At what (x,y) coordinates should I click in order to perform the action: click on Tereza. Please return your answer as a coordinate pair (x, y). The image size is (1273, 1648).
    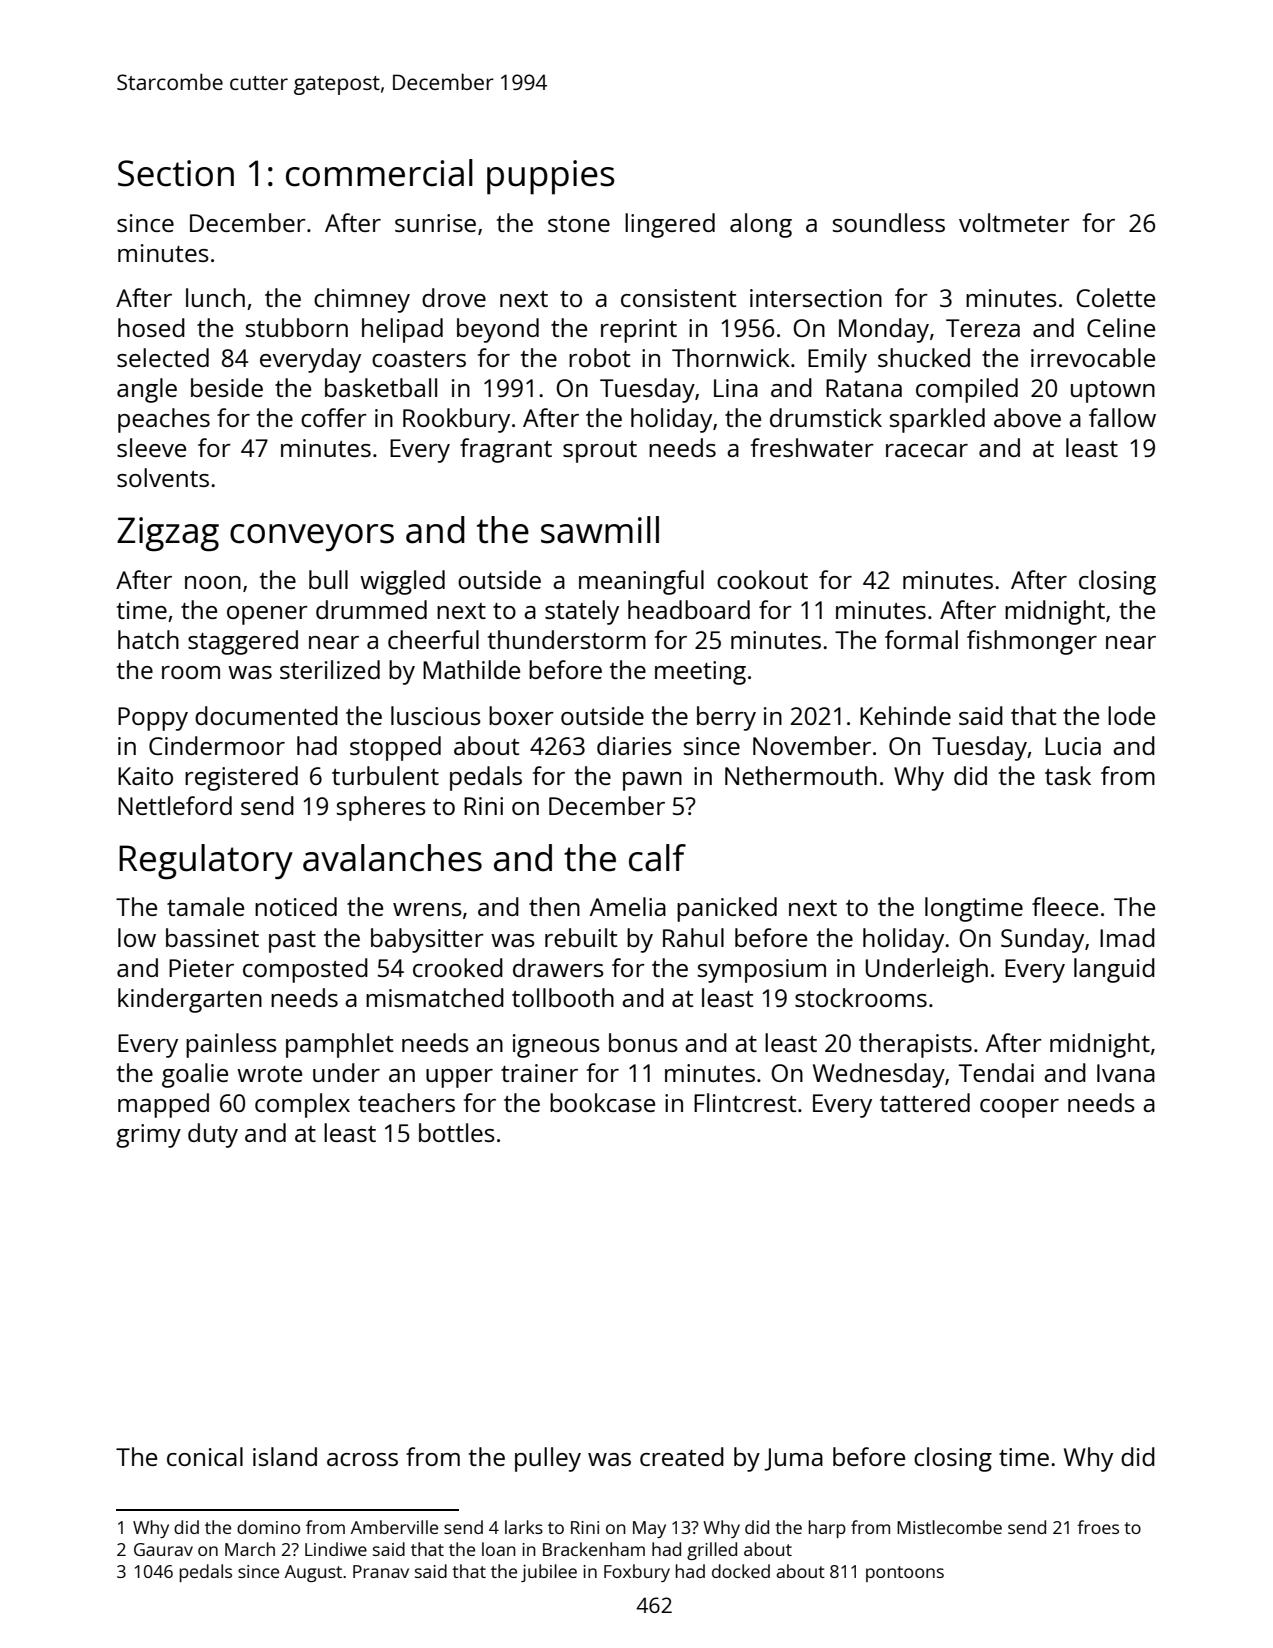
    Looking at the image, I should click on (983, 328).
